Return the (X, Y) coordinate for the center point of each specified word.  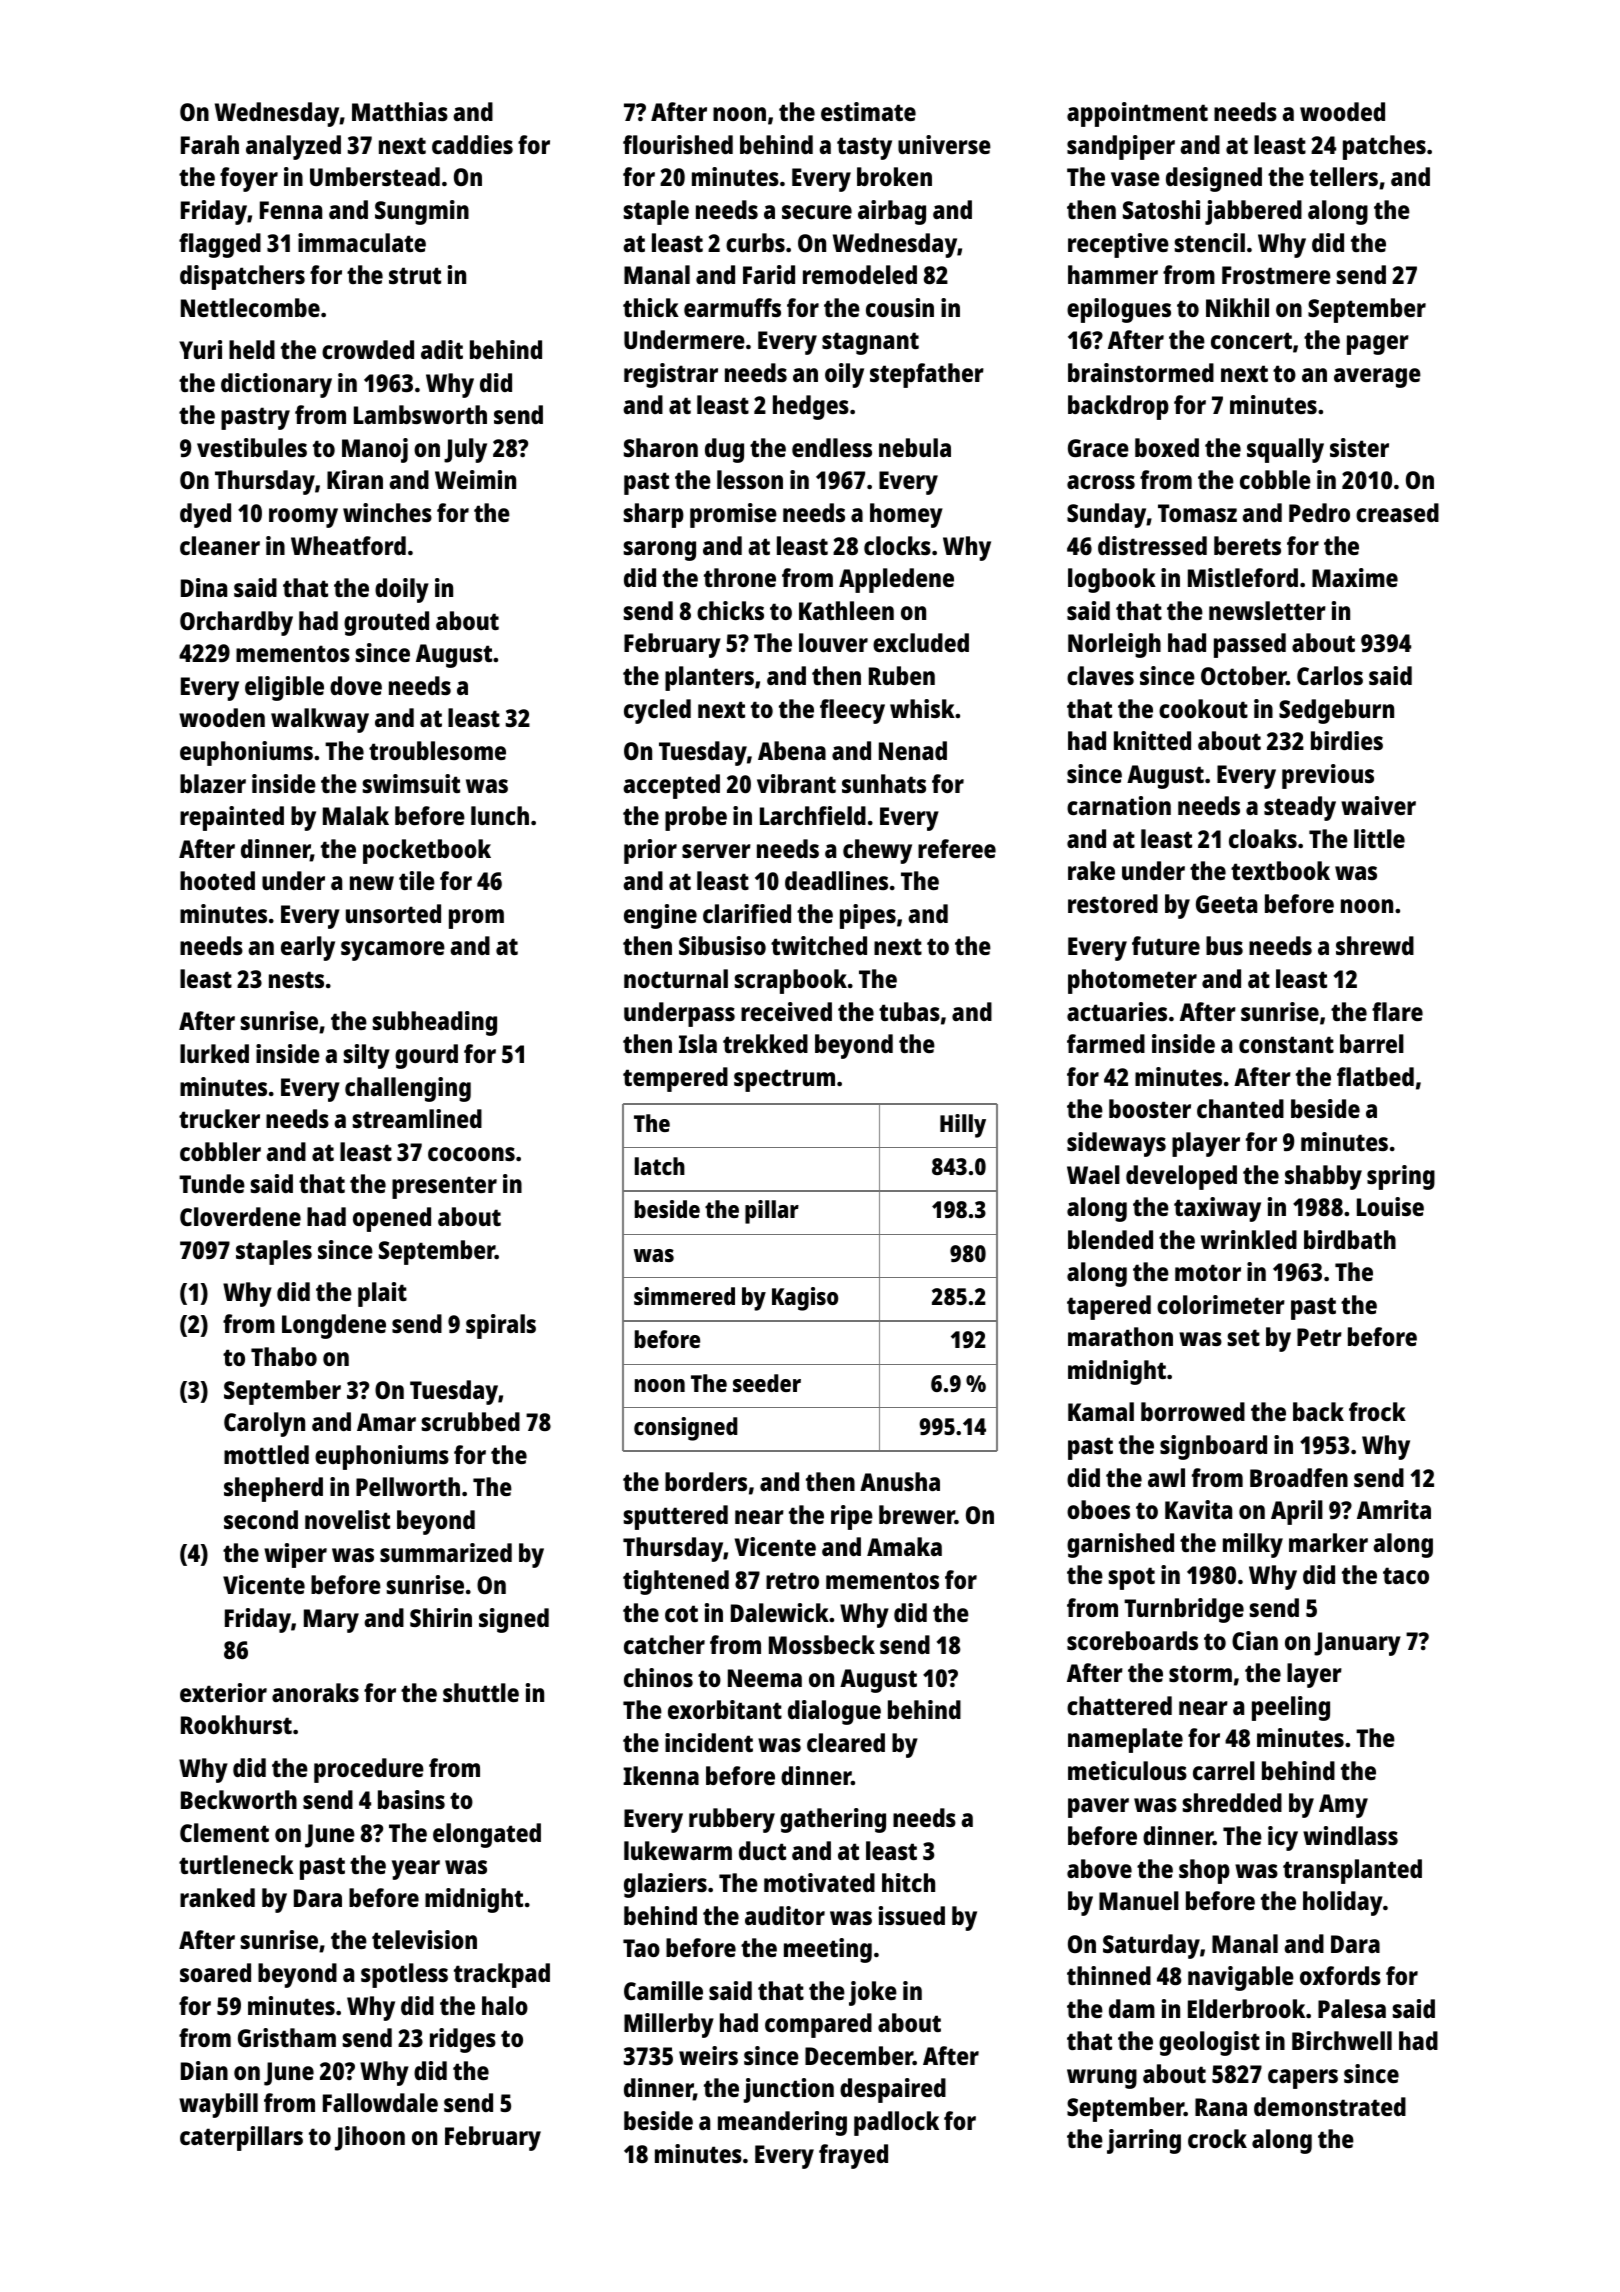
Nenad (913, 750)
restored (1113, 903)
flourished (678, 144)
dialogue (834, 1712)
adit (442, 349)
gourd (426, 1056)
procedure (369, 1770)
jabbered (1253, 212)
